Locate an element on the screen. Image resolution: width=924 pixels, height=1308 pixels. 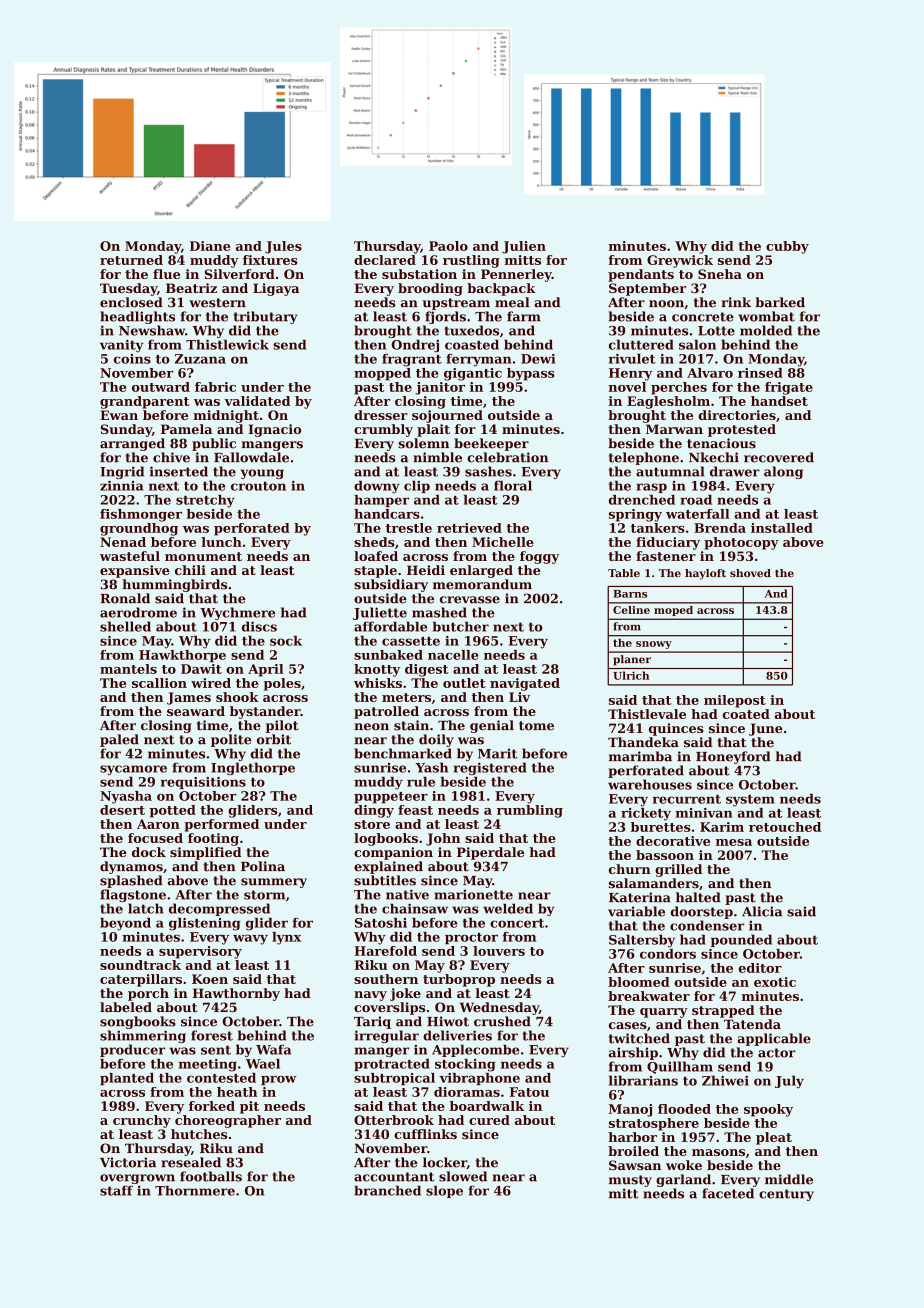
declared is located at coordinates (385, 260).
